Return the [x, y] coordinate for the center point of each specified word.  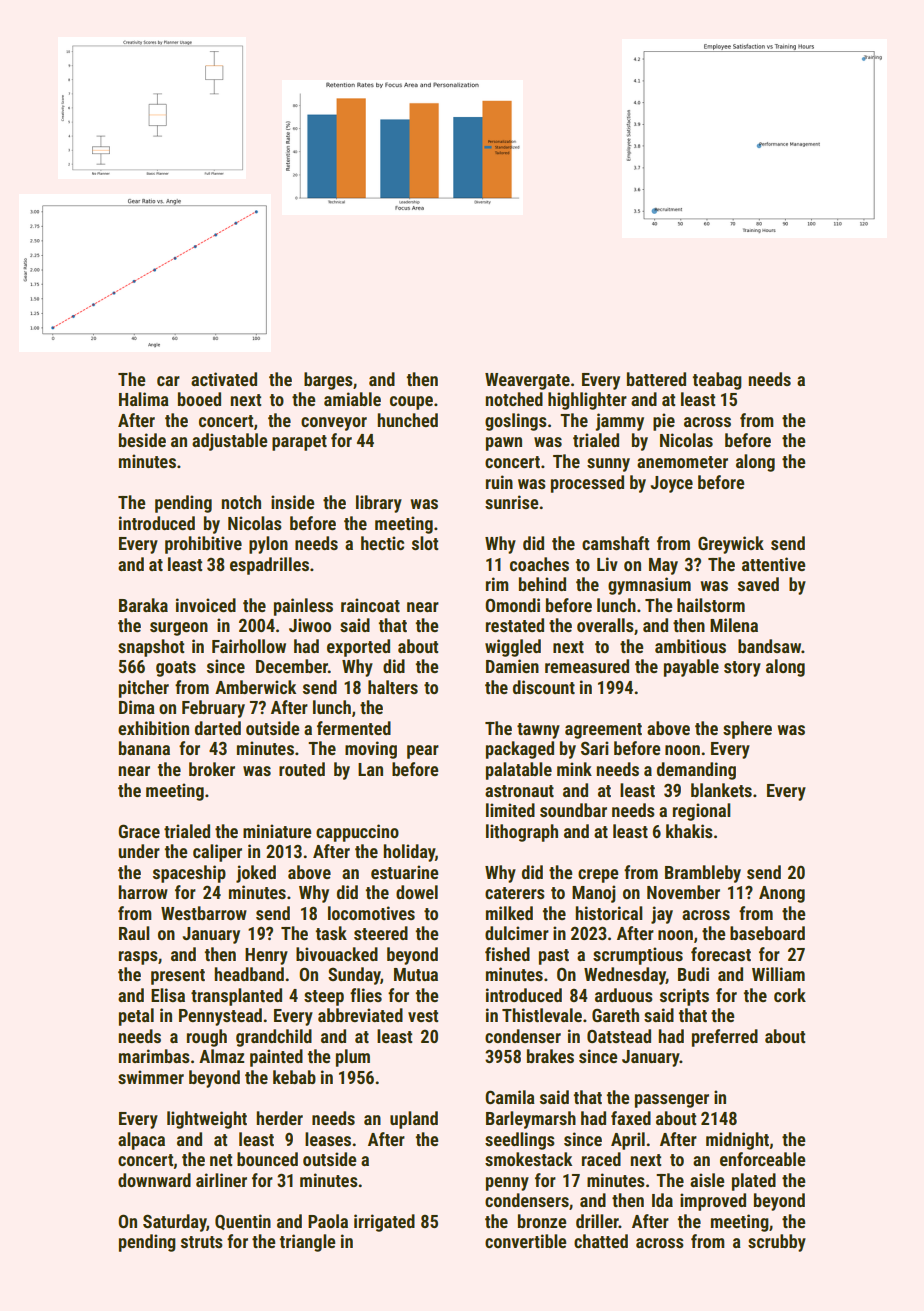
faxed [631, 1118]
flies [366, 995]
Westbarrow [204, 913]
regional [702, 812]
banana [144, 748]
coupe [411, 403]
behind [542, 584]
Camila [510, 1097]
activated [224, 379]
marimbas [154, 1056]
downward [154, 1180]
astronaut [519, 791]
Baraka [143, 605]
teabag [717, 381]
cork [790, 995]
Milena [734, 625]
